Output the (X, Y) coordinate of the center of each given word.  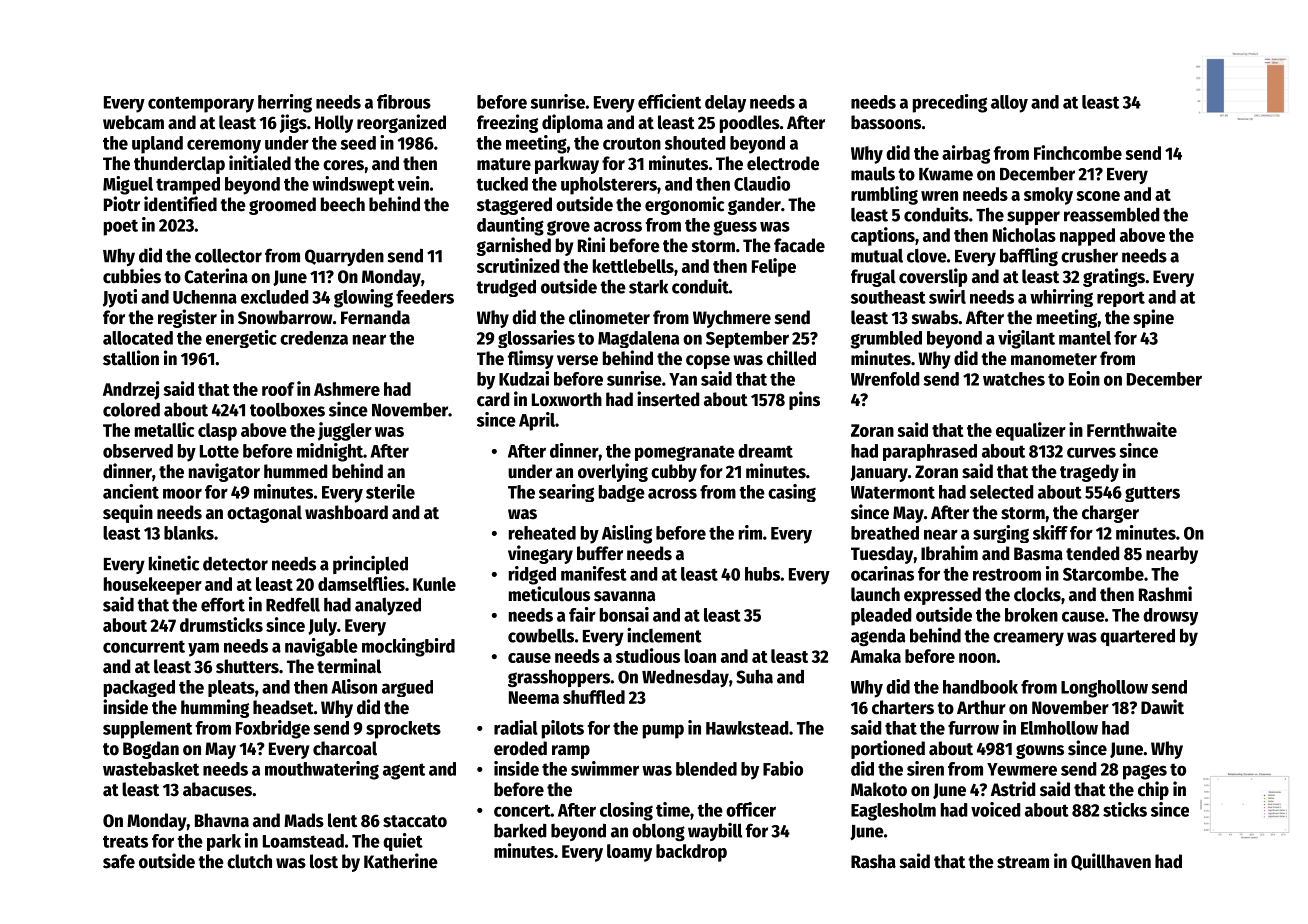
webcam (133, 122)
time (673, 809)
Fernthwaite (1132, 429)
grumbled (886, 340)
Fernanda (375, 317)
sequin (128, 513)
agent (404, 771)
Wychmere (732, 319)
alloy (1009, 104)
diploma (572, 123)
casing (792, 493)
